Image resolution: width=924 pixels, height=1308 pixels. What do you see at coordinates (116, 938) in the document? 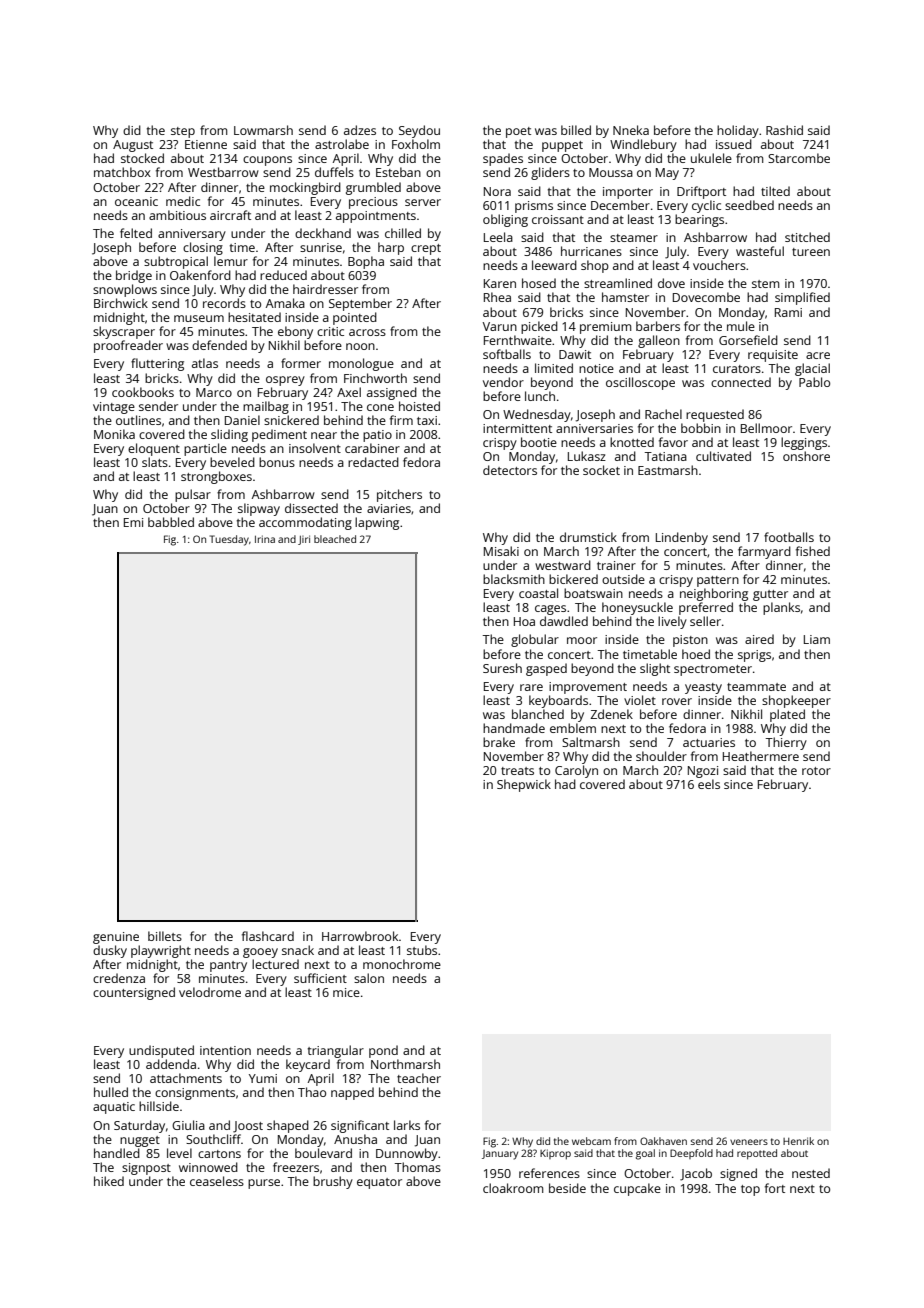
I see `genuine` at bounding box center [116, 938].
